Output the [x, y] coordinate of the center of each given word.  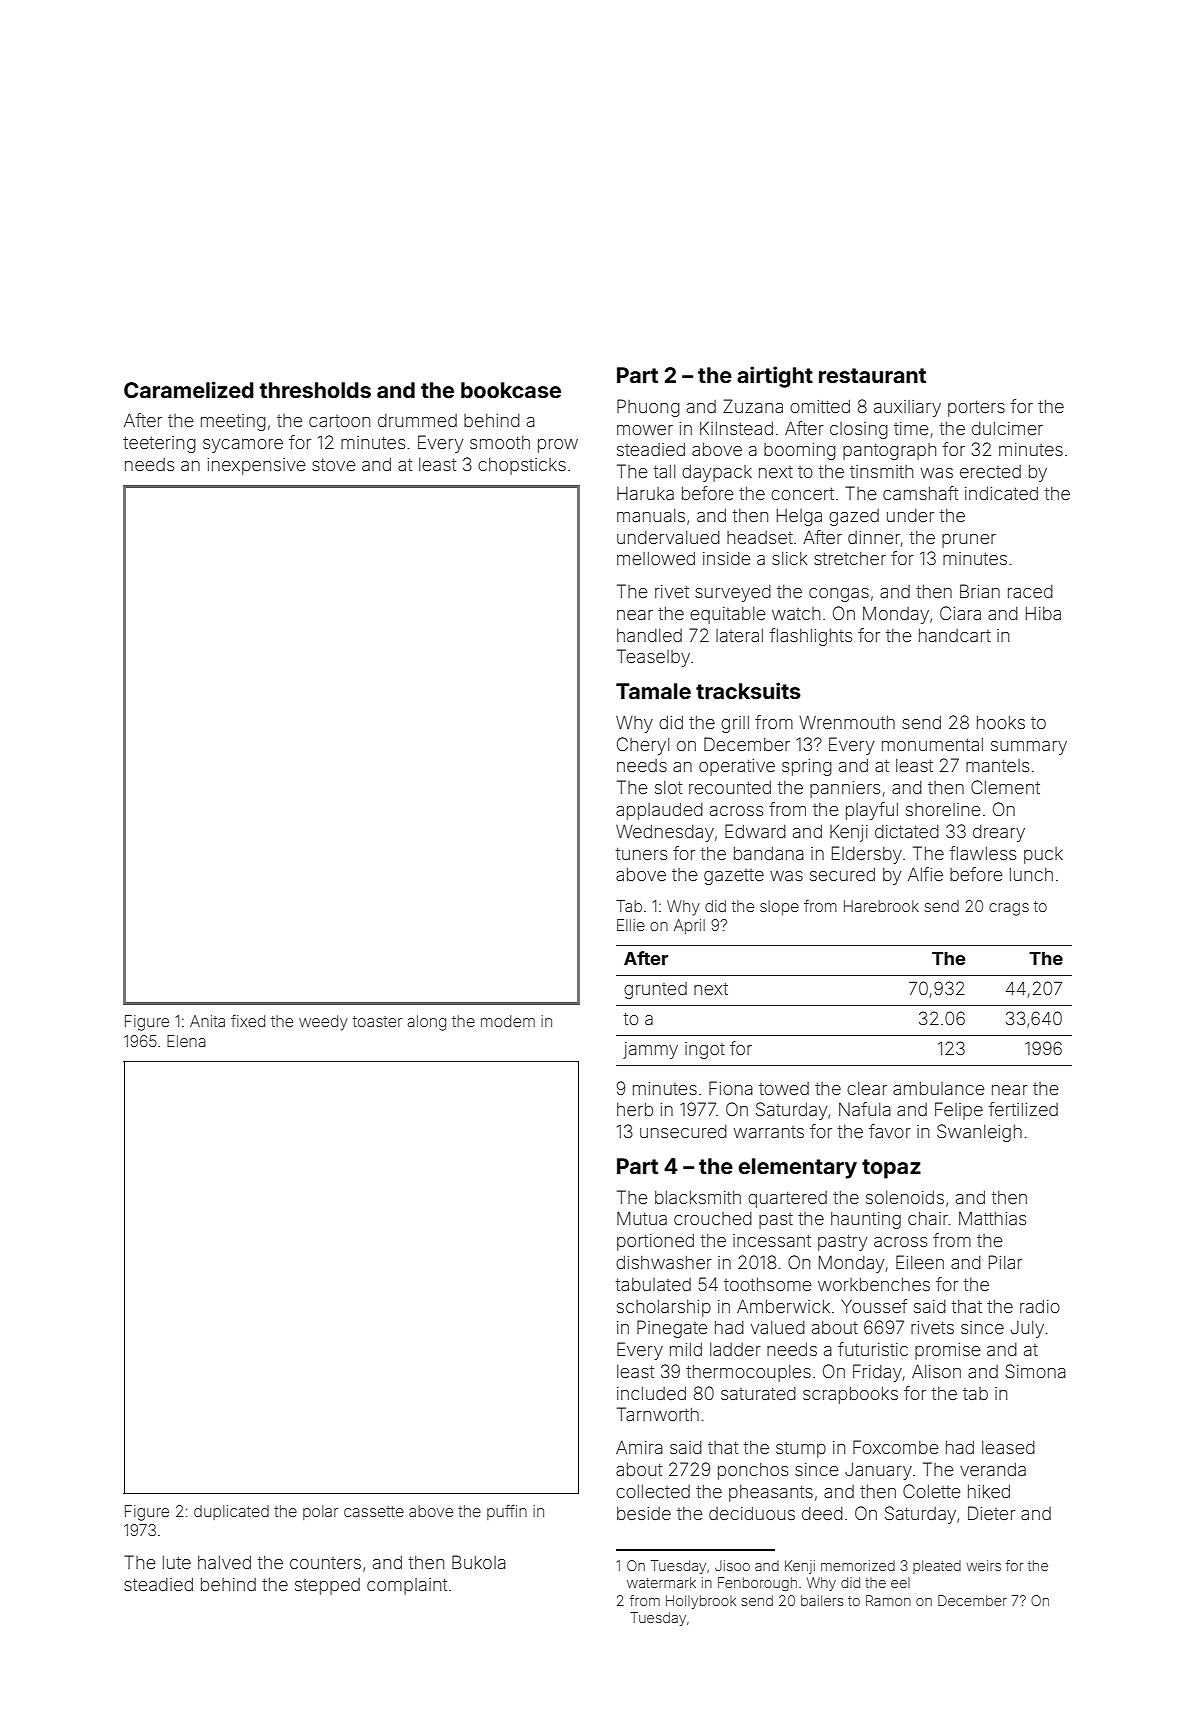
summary [1029, 748]
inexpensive [257, 466]
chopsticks [522, 466]
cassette [374, 1511]
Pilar [1005, 1262]
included [651, 1393]
